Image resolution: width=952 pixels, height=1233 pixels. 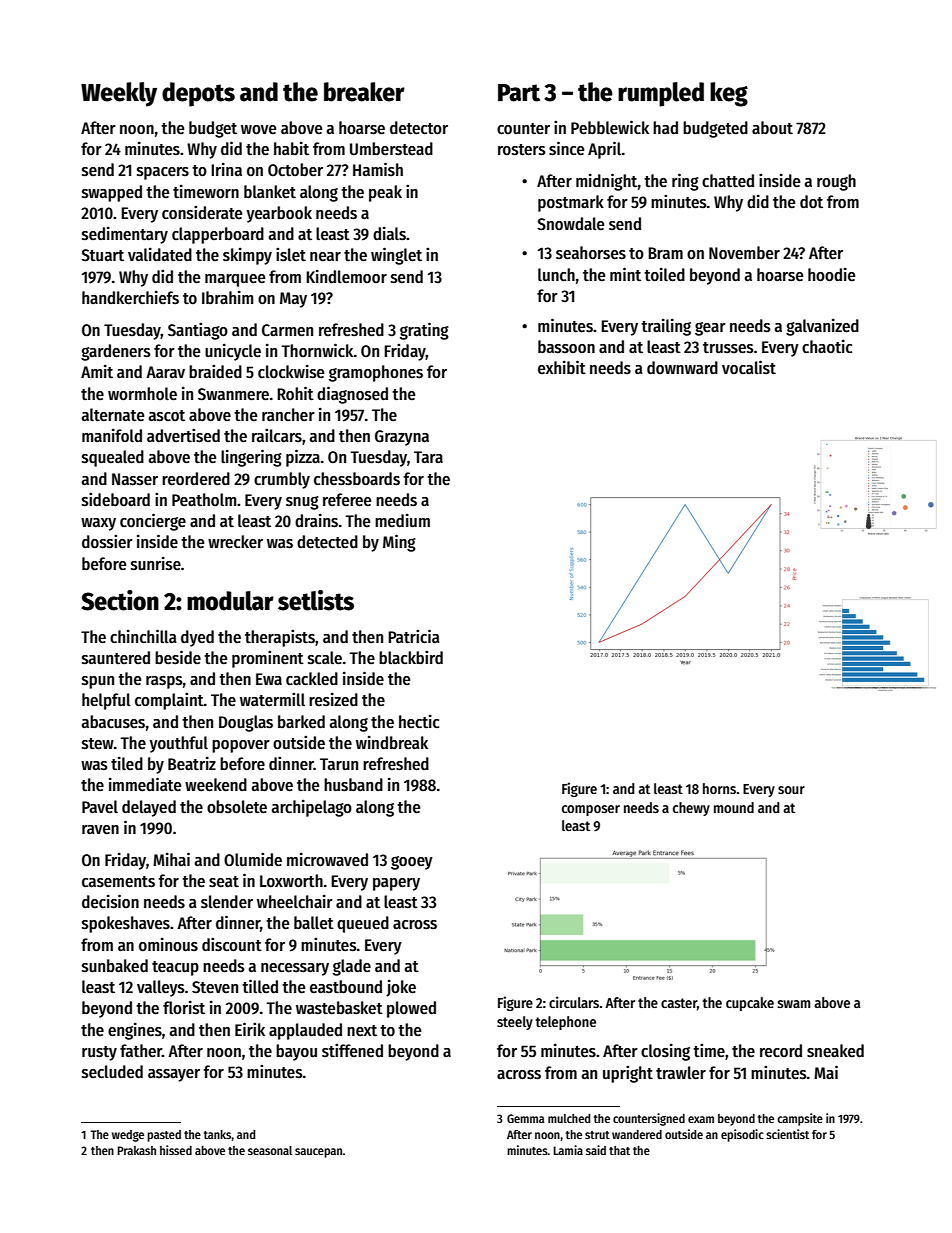 What do you see at coordinates (419, 128) in the image?
I see `detector` at bounding box center [419, 128].
